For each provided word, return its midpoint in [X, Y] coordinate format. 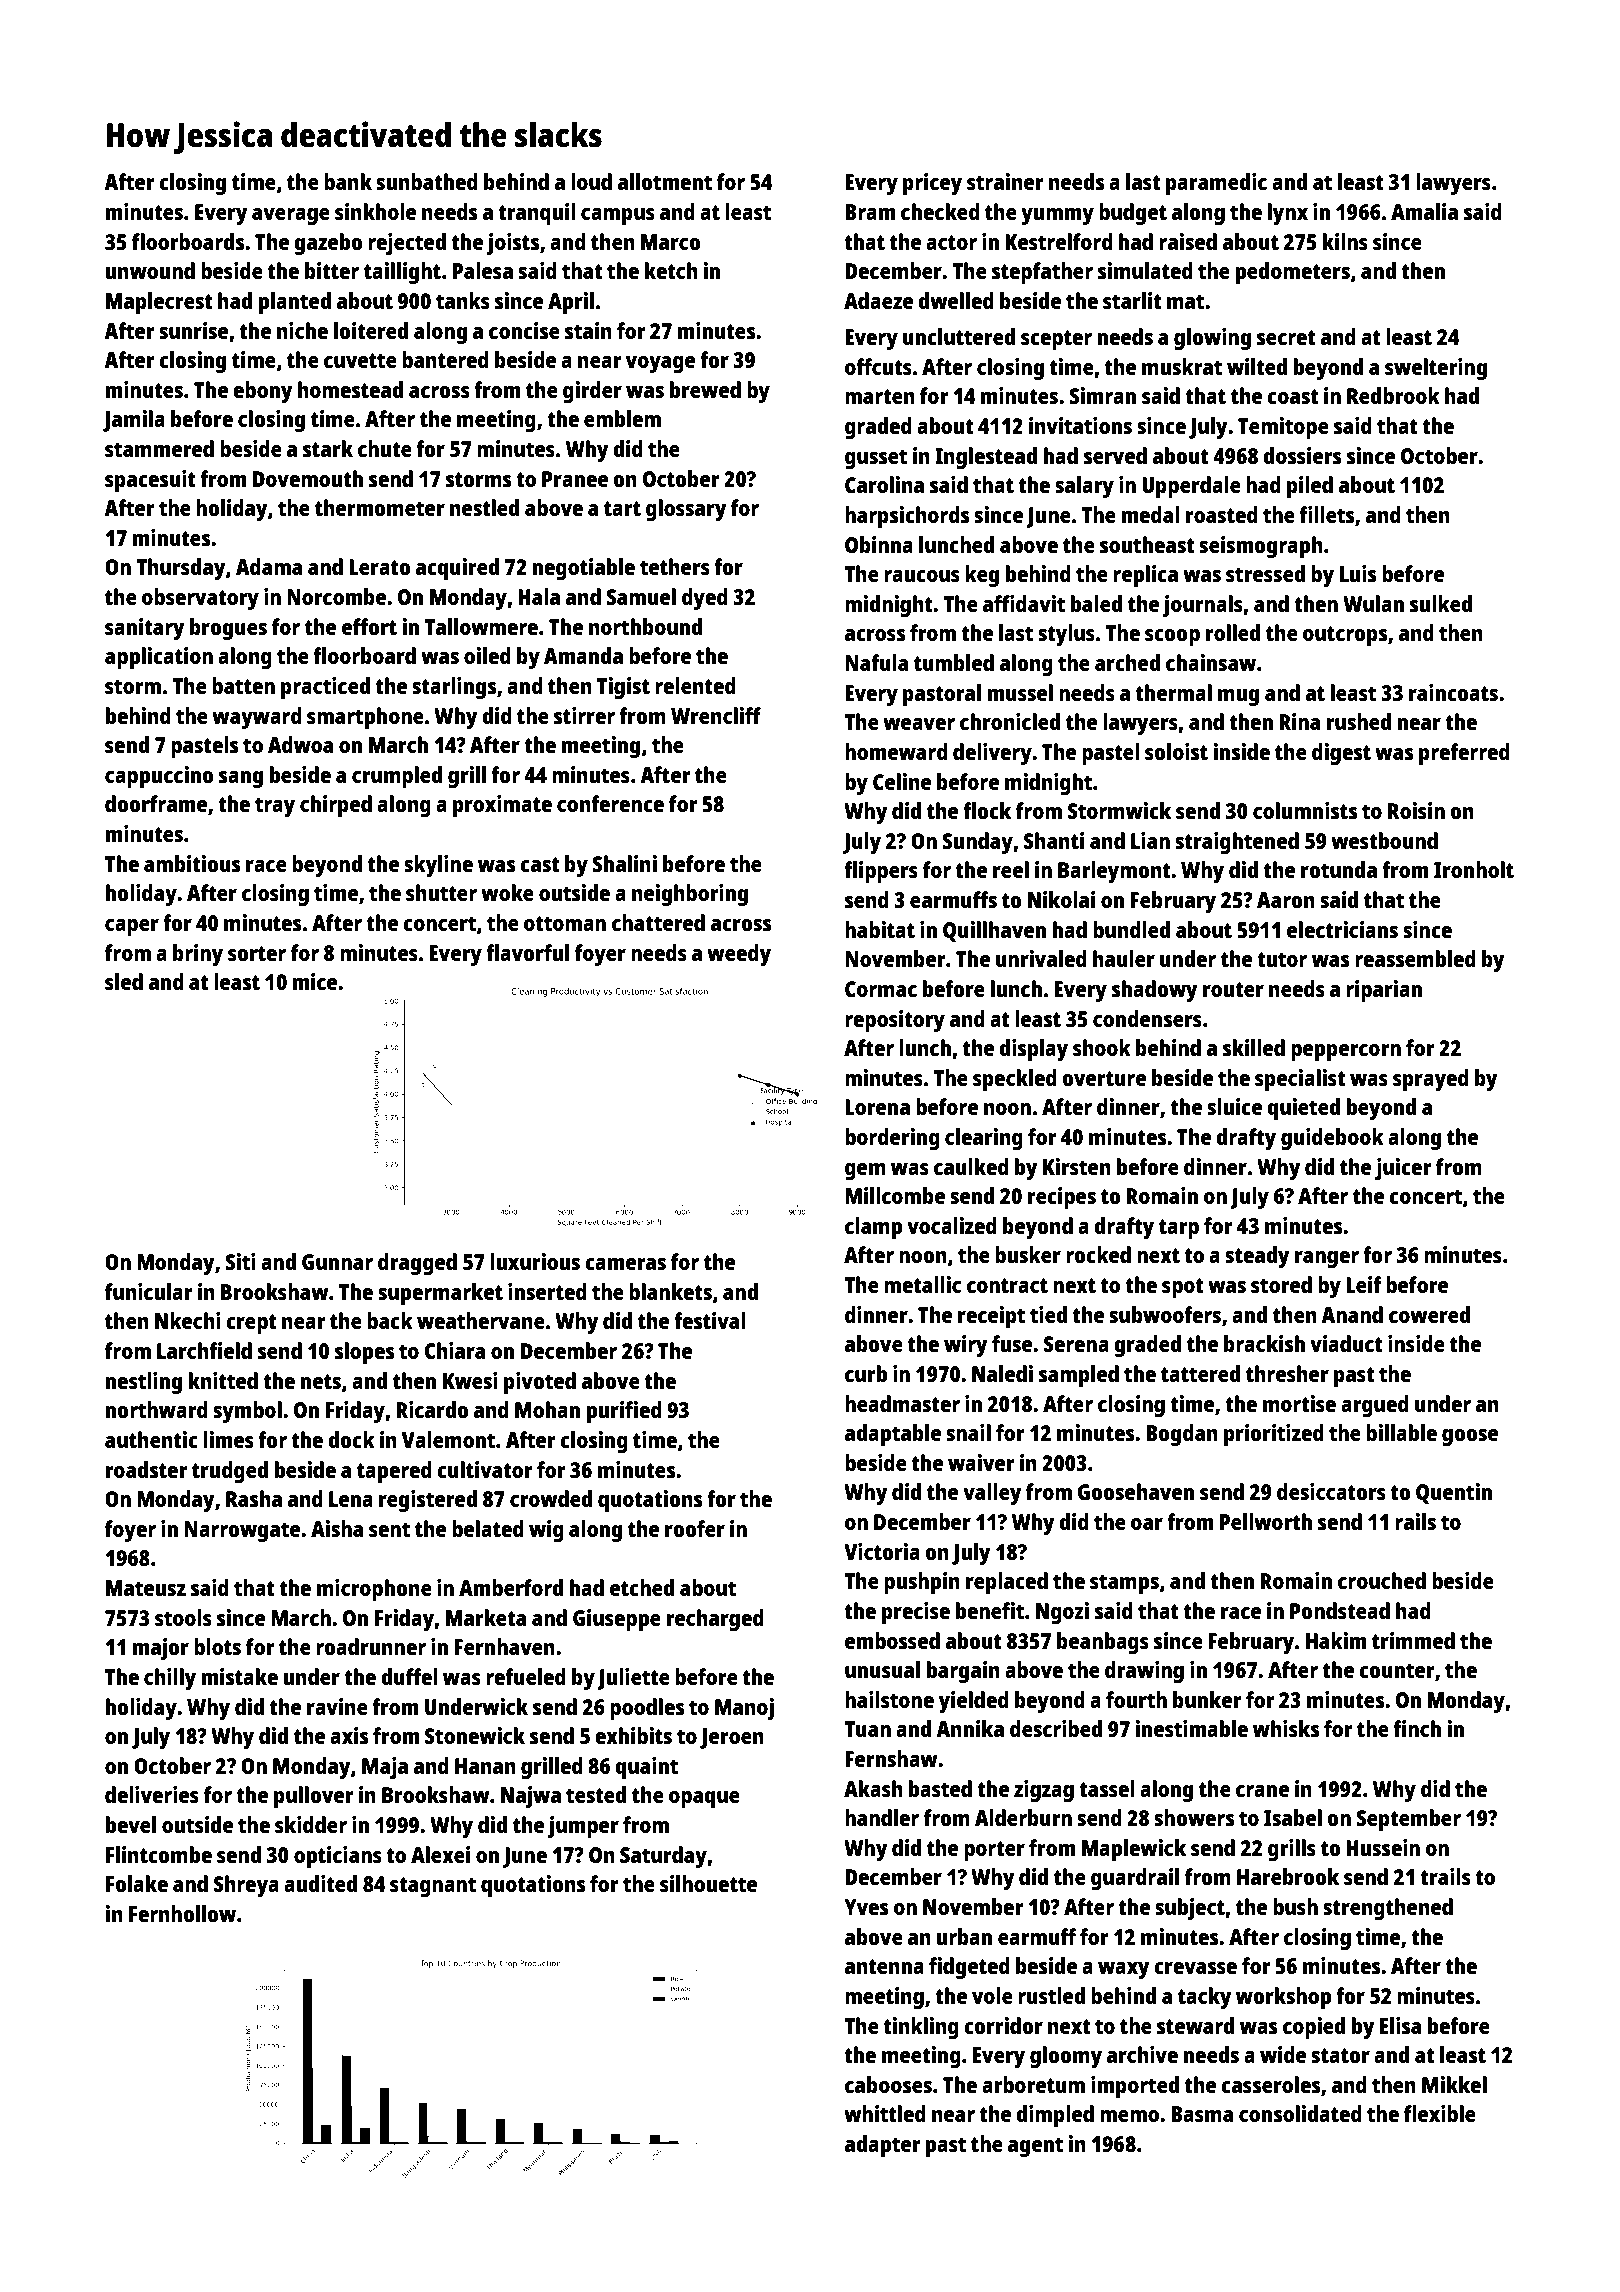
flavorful [527, 952]
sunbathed [427, 181]
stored [1281, 1284]
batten [243, 685]
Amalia [1424, 211]
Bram [870, 212]
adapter [883, 2146]
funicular [149, 1291]
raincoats [1453, 692]
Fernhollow [182, 1913]
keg [982, 576]
